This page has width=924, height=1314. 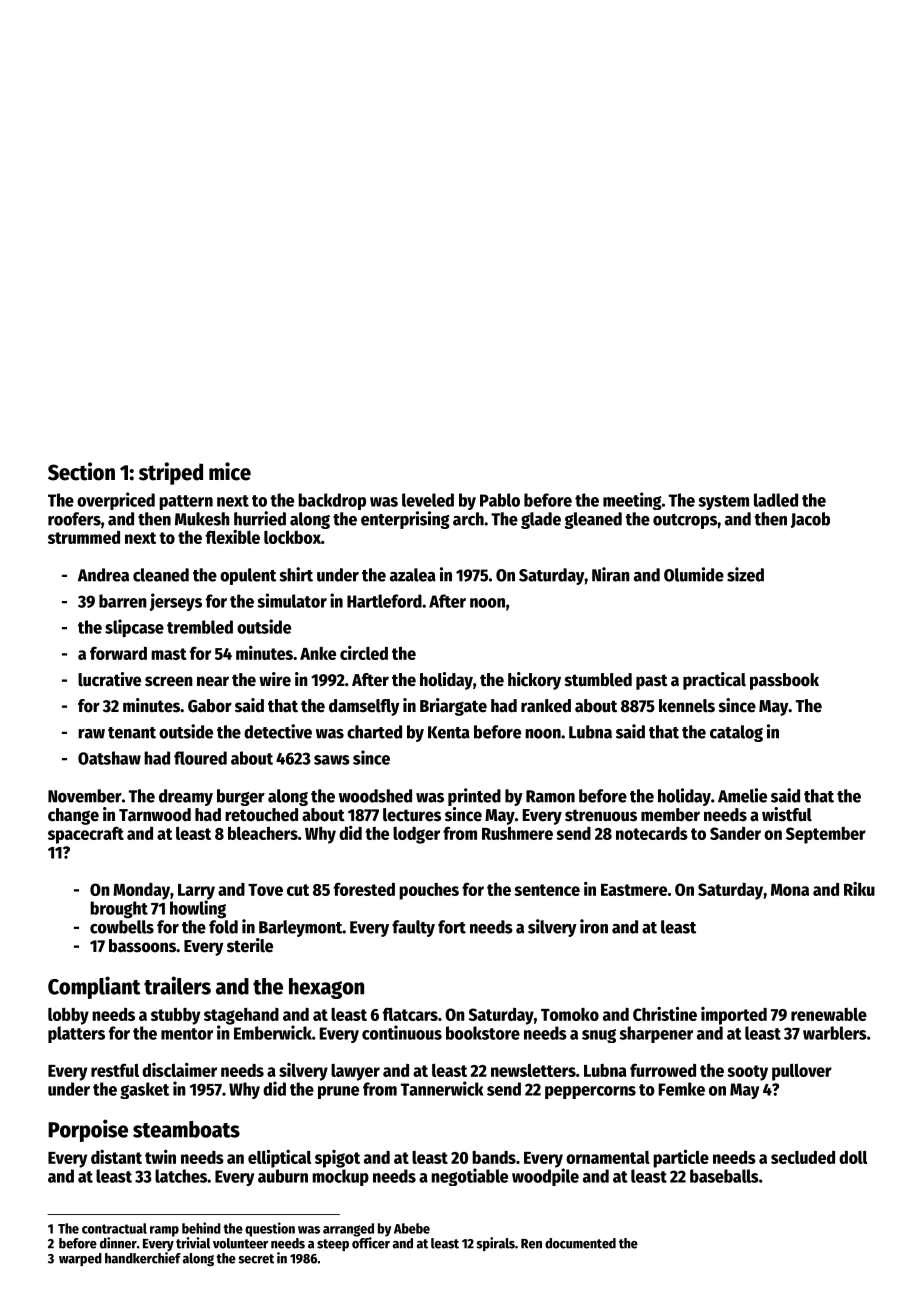 I want to click on burger, so click(x=241, y=797).
